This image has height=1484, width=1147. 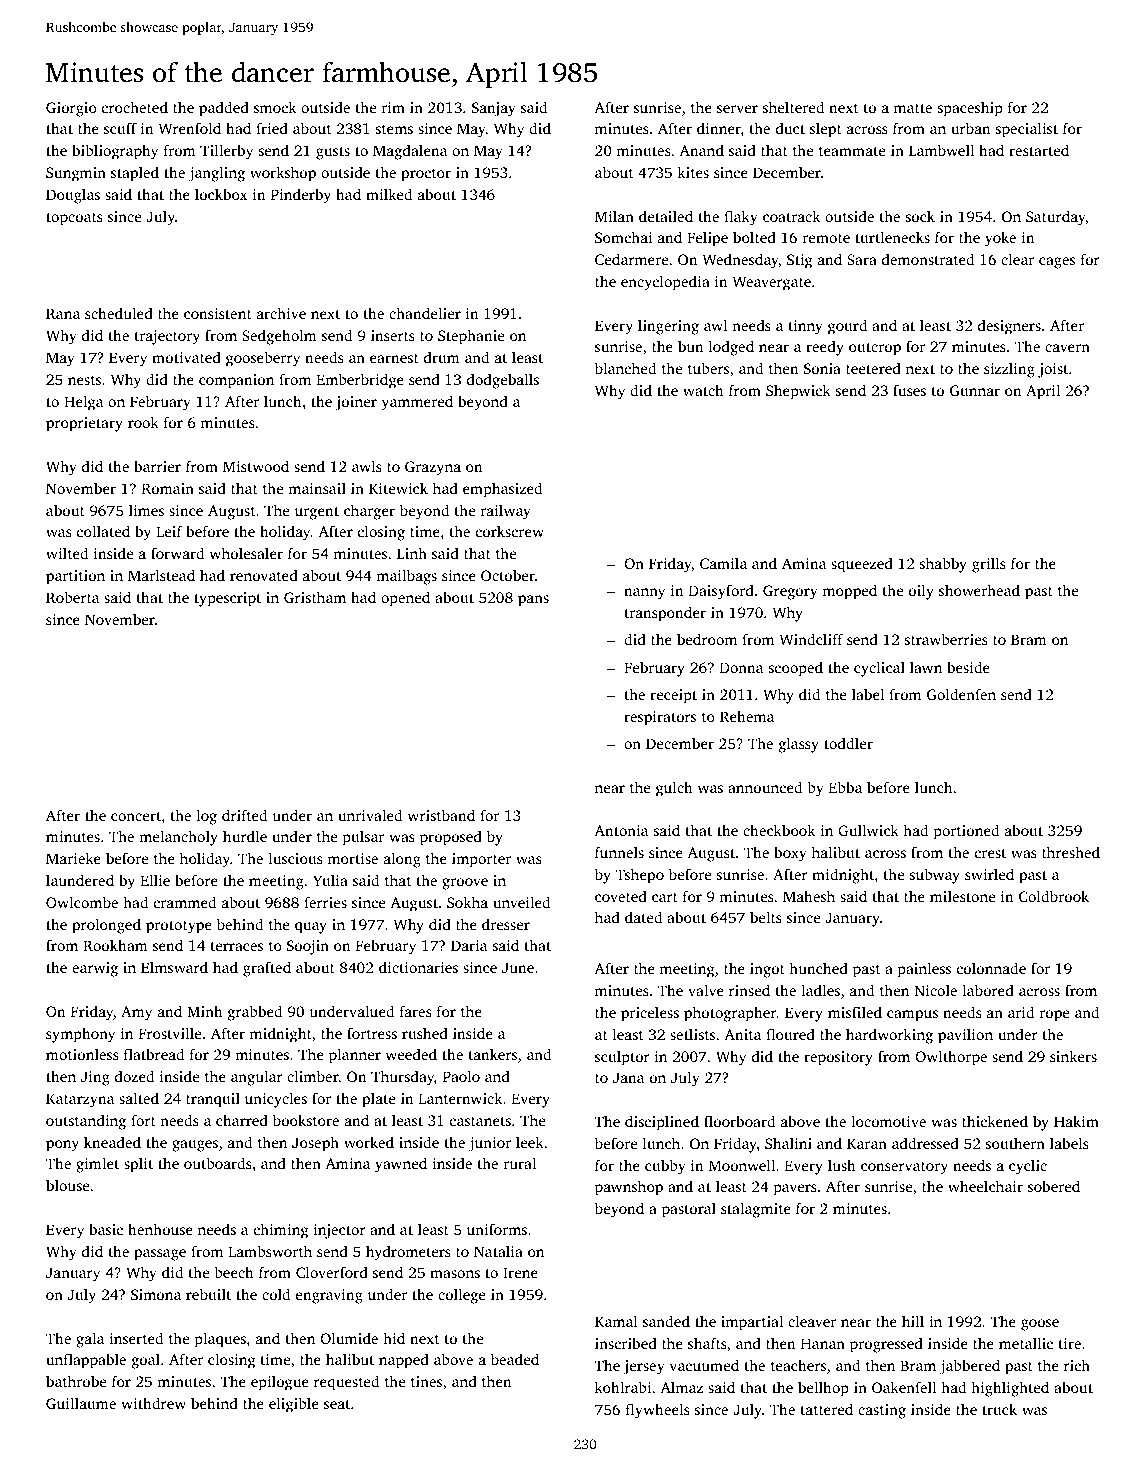 I want to click on Milan, so click(x=614, y=216).
